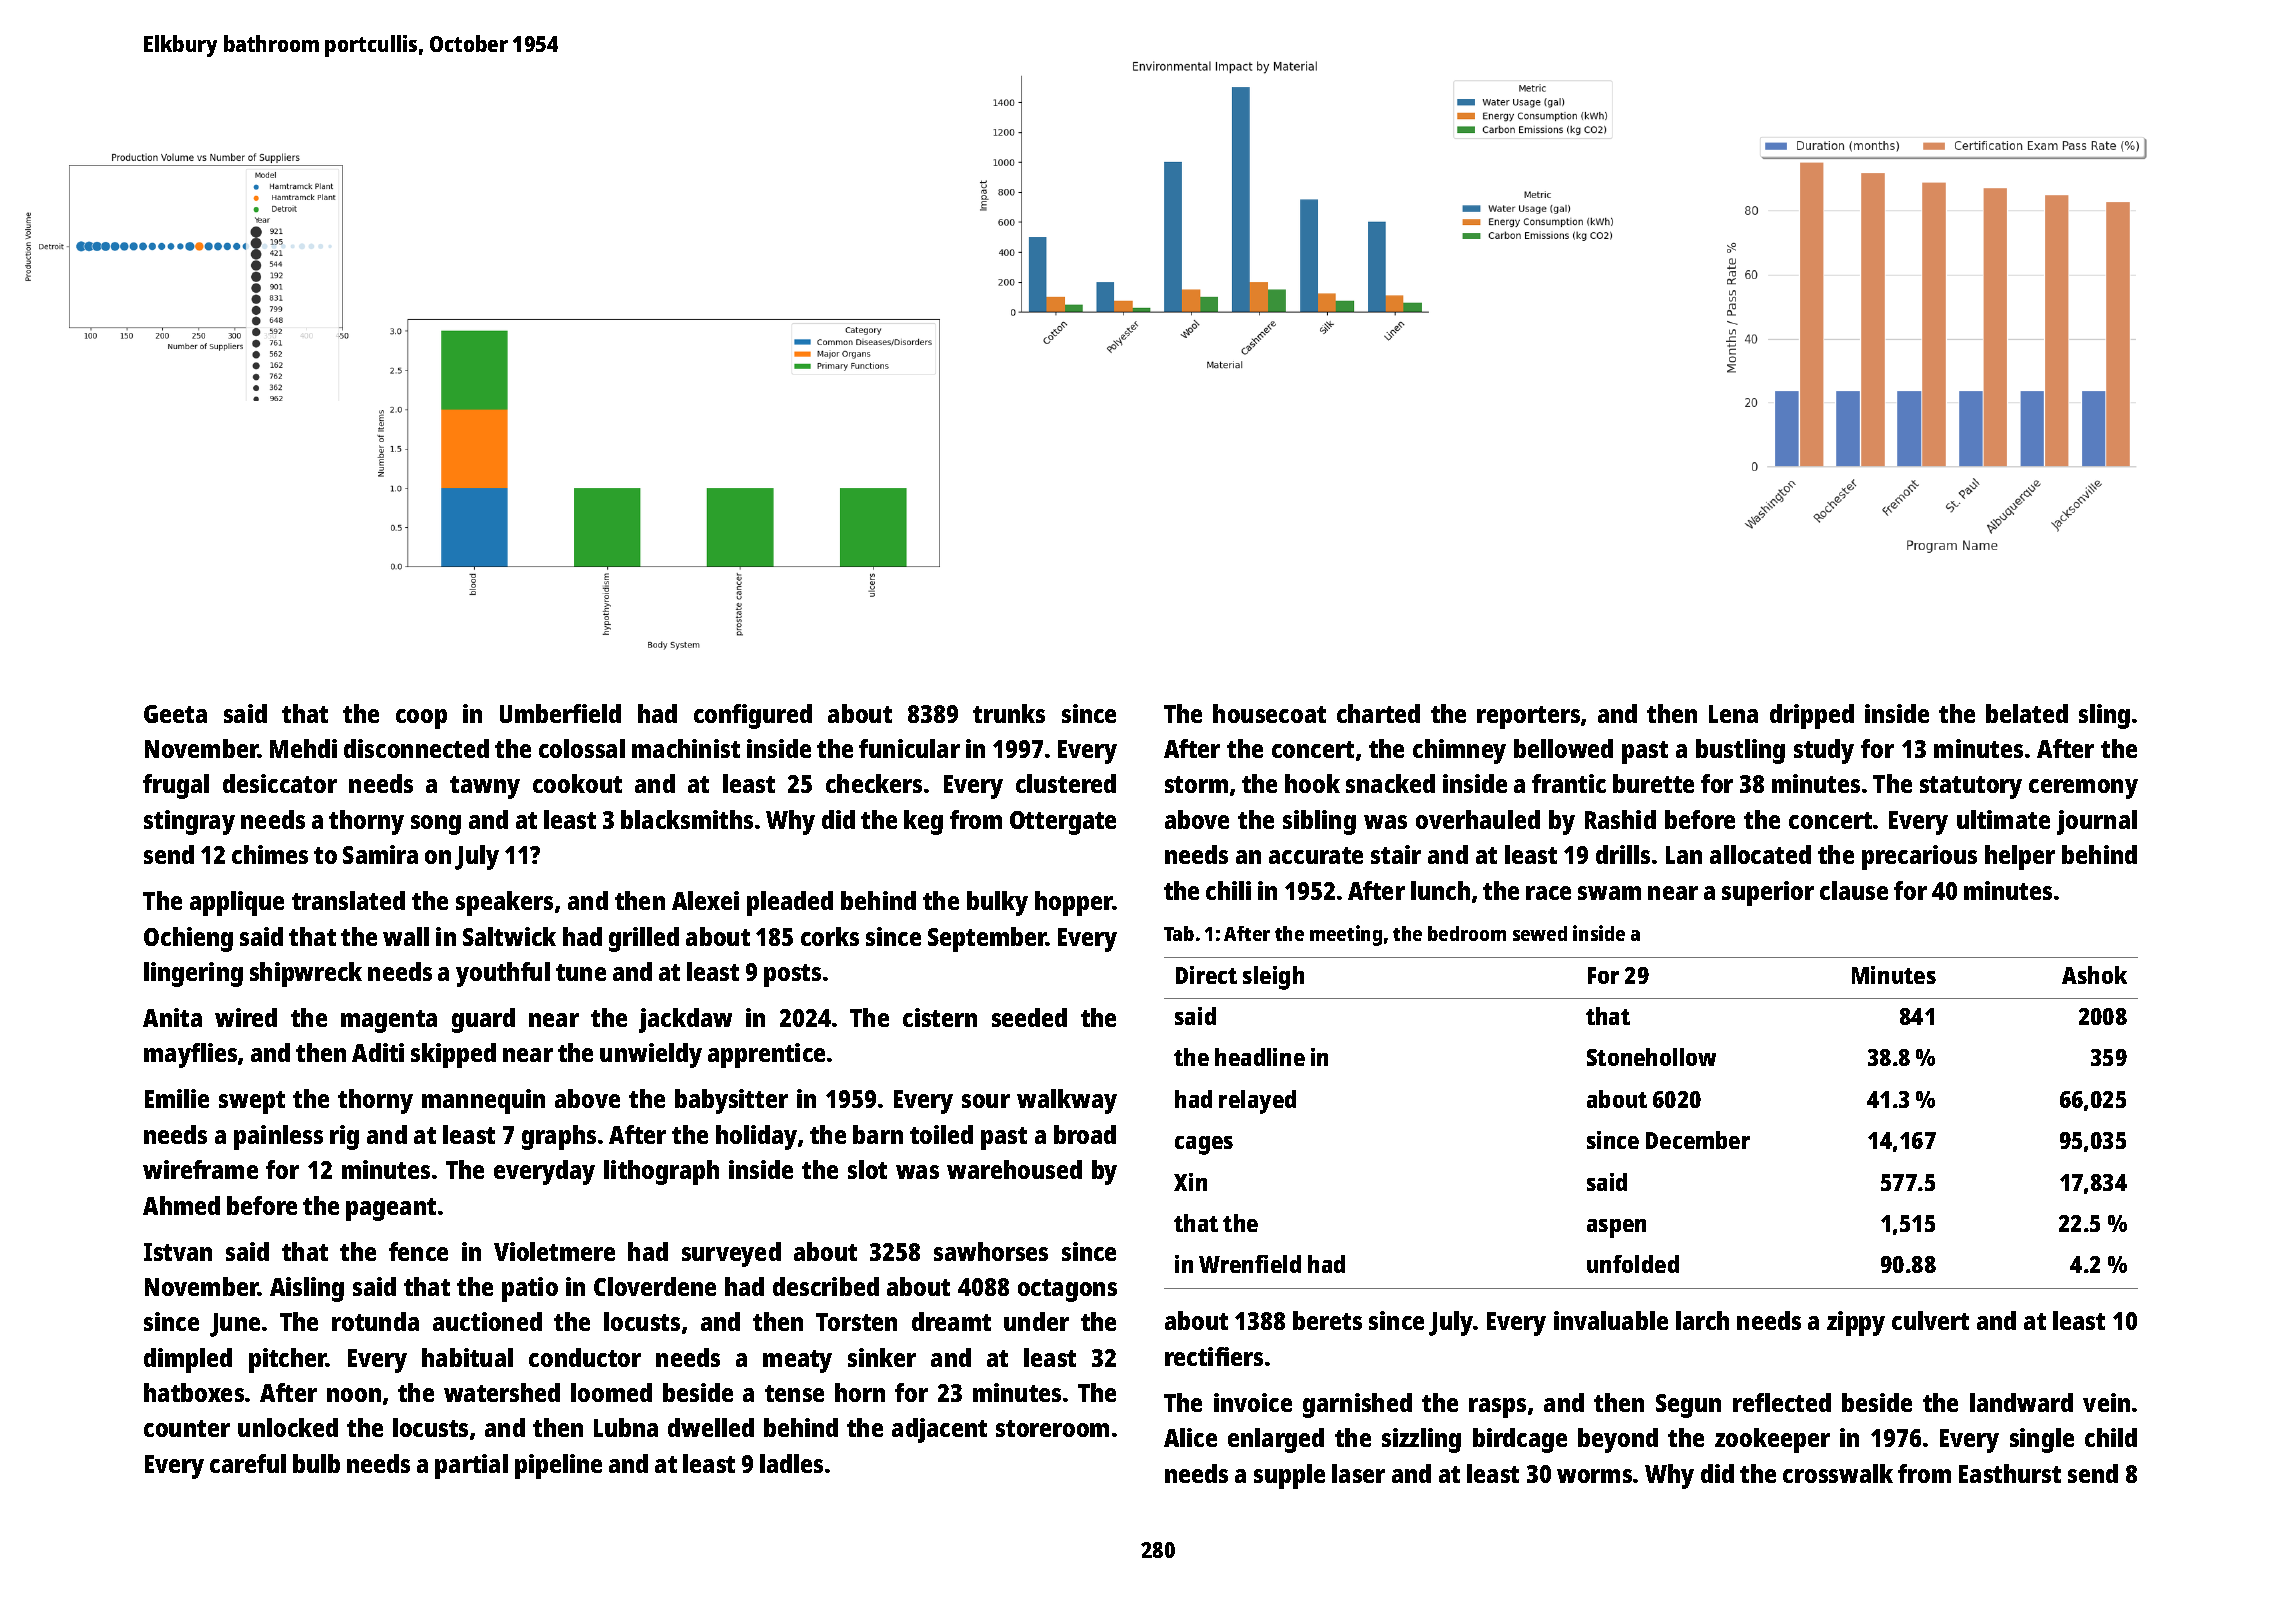 This screenshot has width=2282, height=1614. What do you see at coordinates (1971, 787) in the screenshot?
I see `statutory` at bounding box center [1971, 787].
